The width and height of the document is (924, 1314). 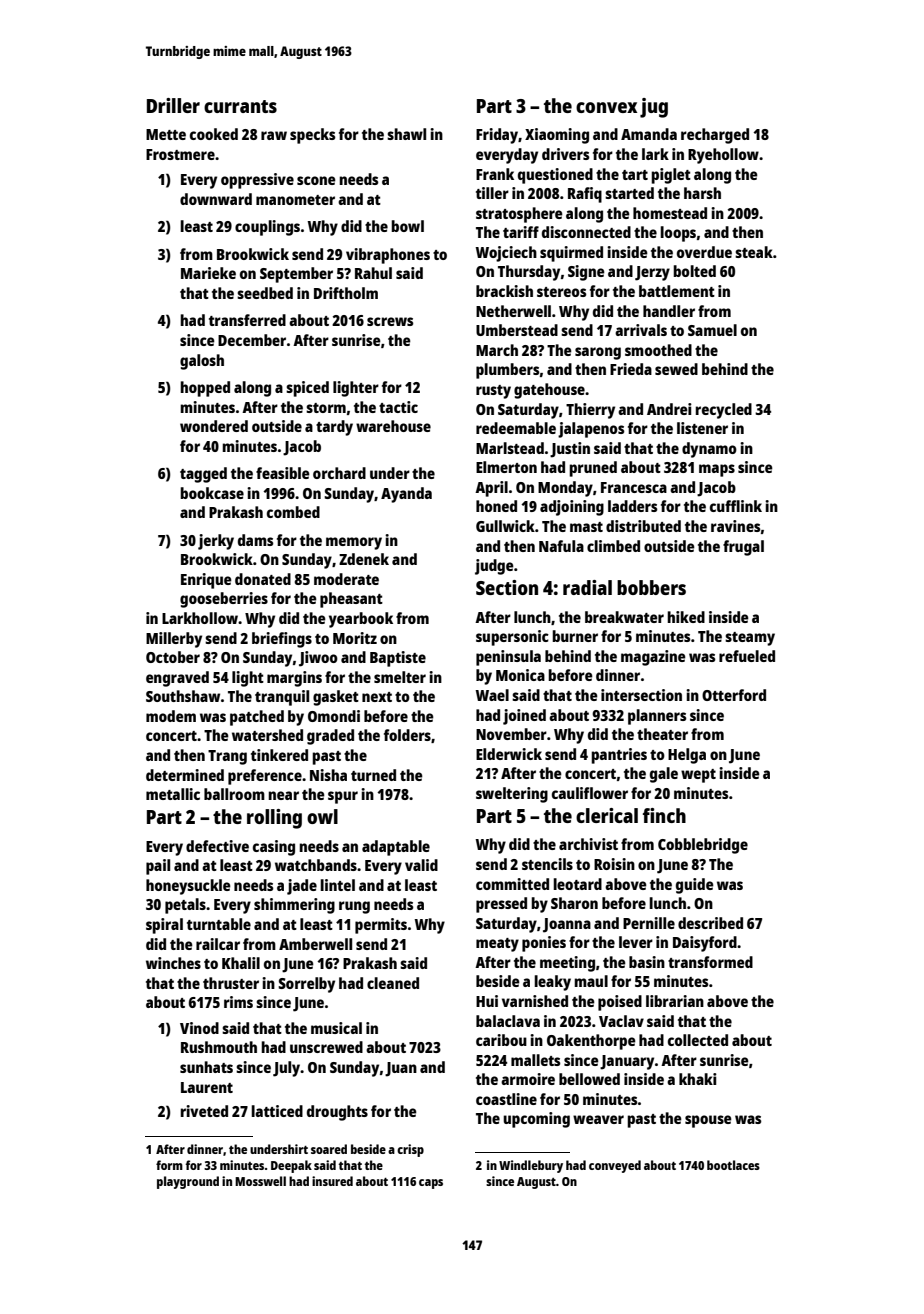 I want to click on smelter, so click(x=400, y=677).
